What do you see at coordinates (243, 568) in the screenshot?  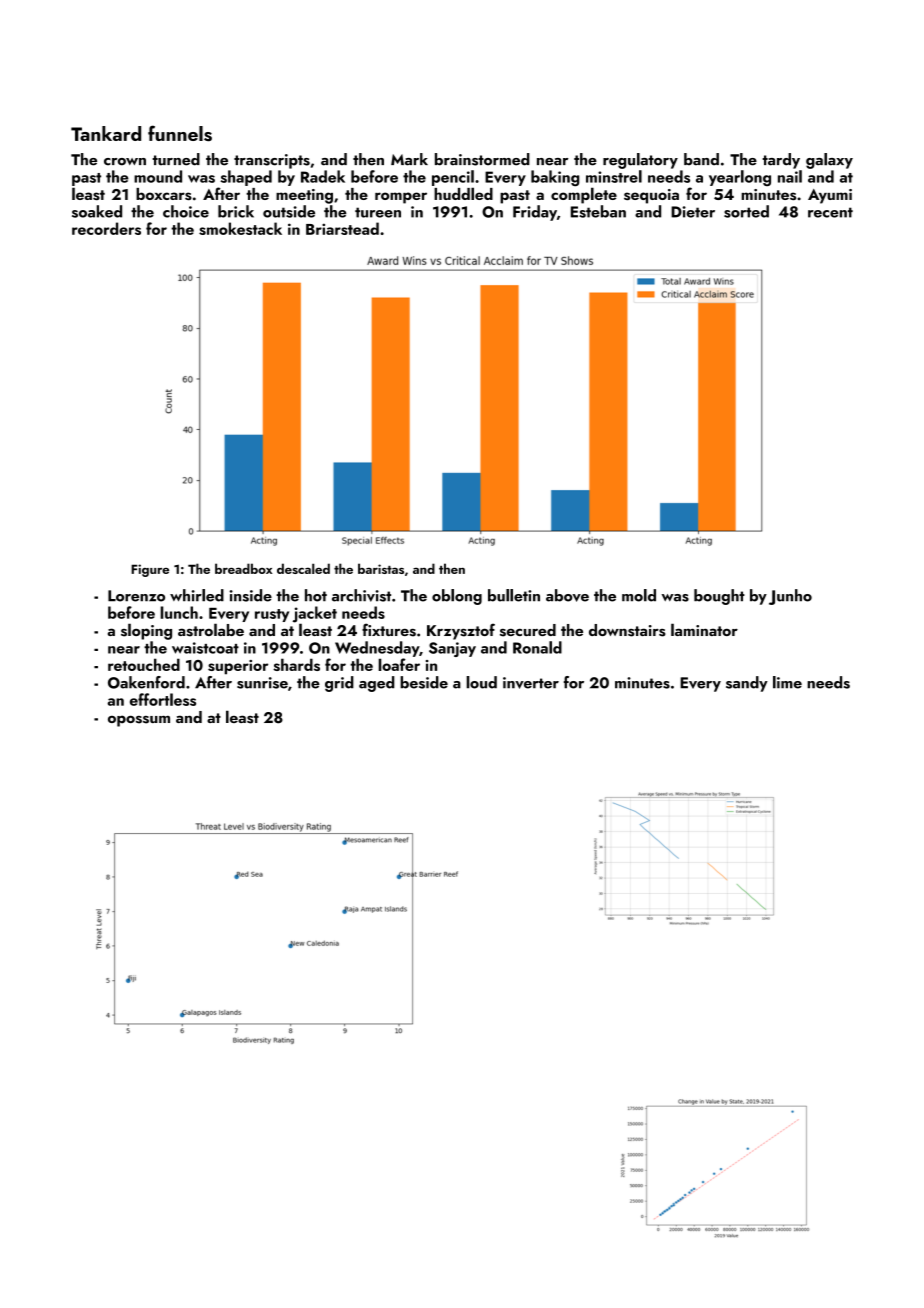 I see `breadbox` at bounding box center [243, 568].
